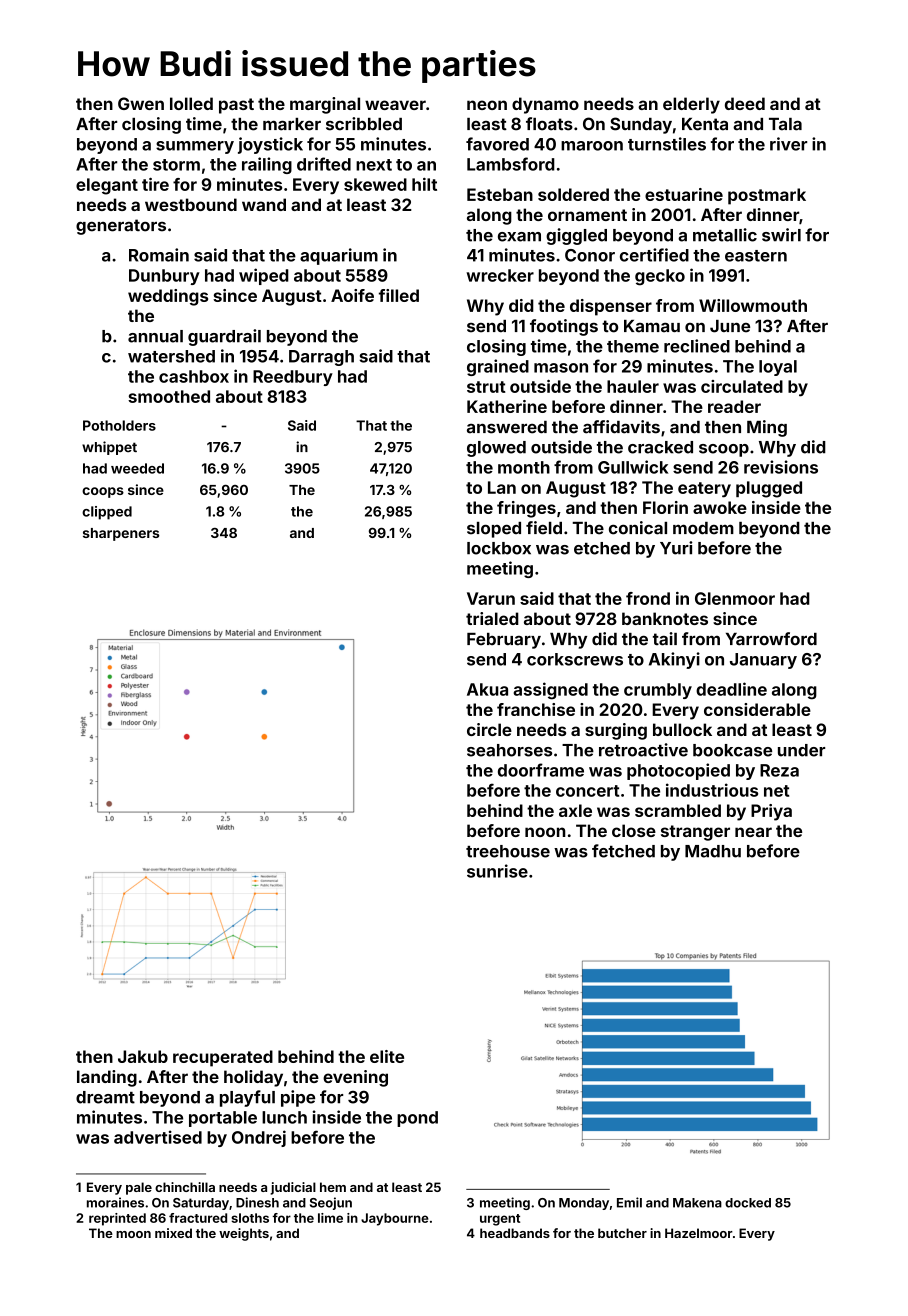  I want to click on gecko, so click(660, 277).
